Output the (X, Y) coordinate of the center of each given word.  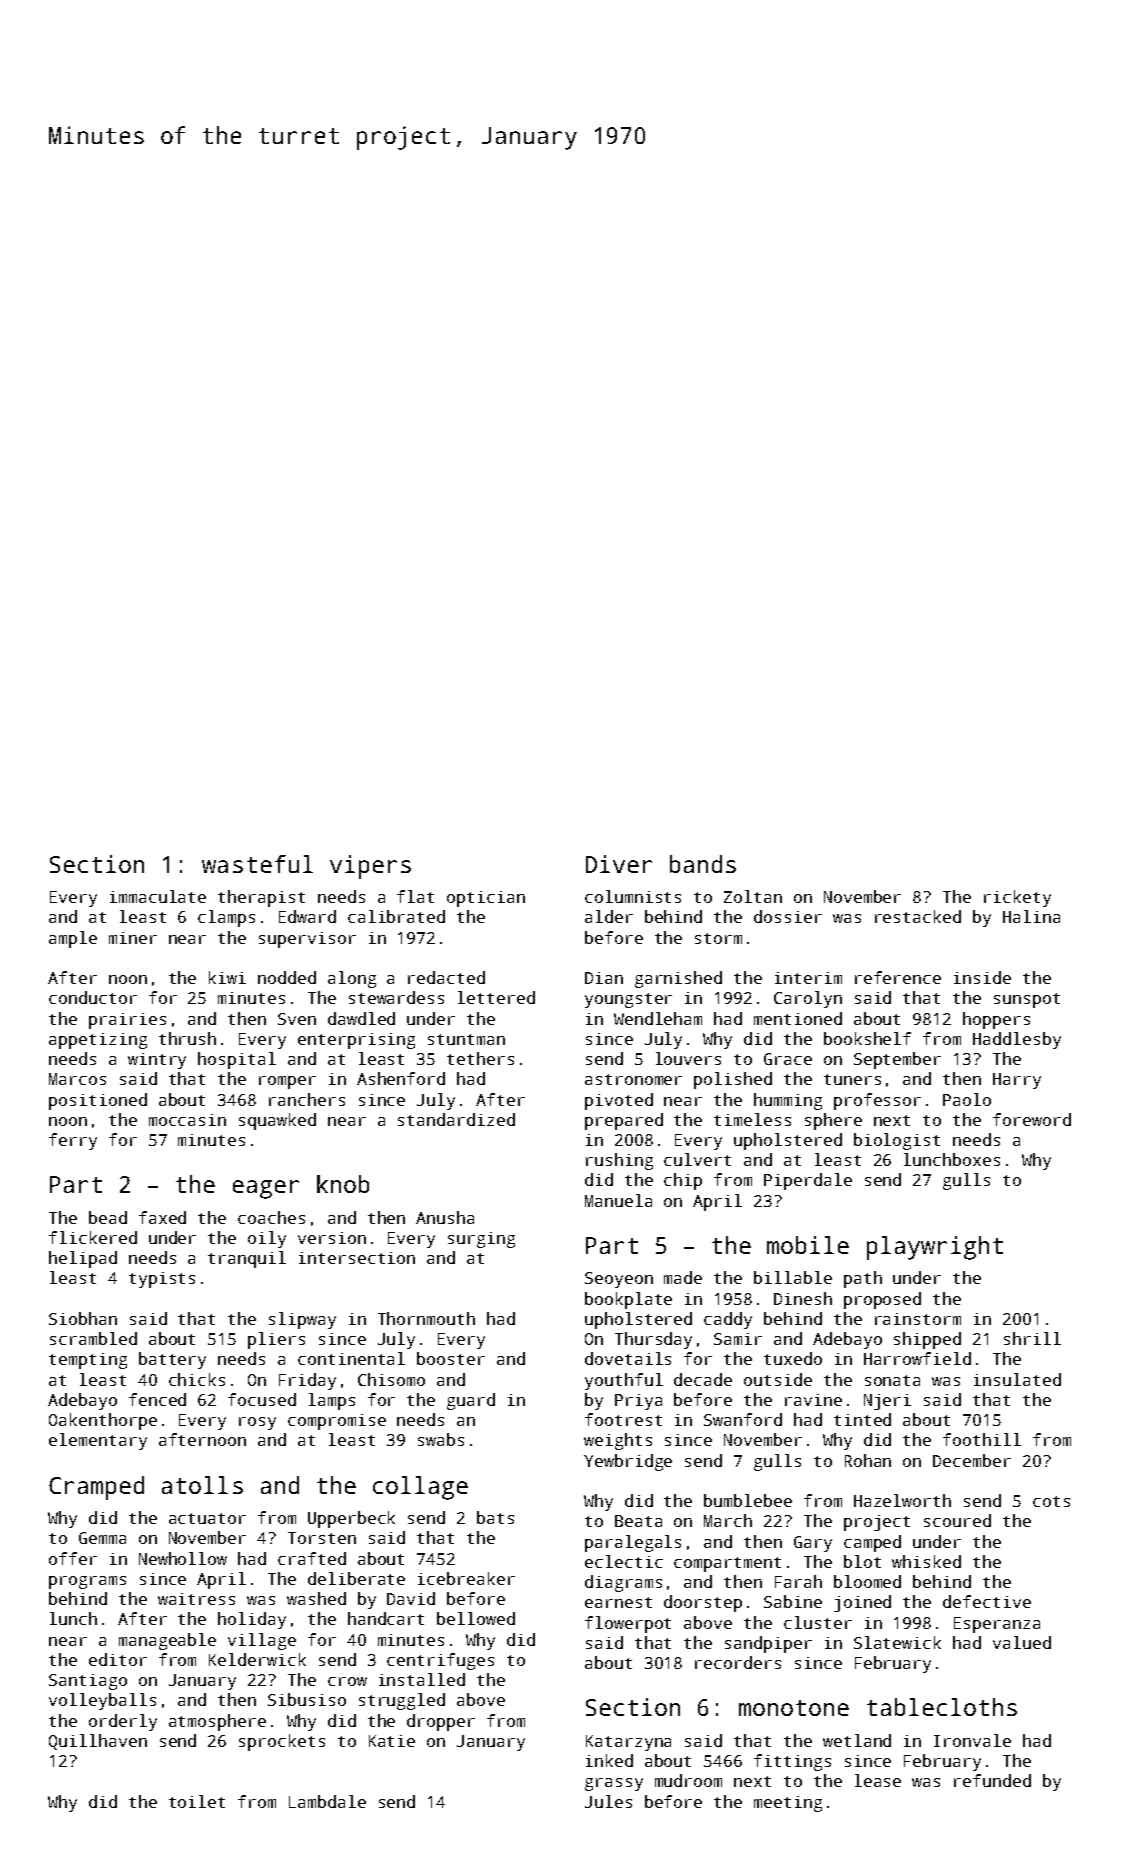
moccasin (187, 1120)
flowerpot (628, 1624)
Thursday (653, 1340)
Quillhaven (98, 1742)
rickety (1017, 898)
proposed (882, 1300)
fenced (157, 1399)
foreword (1032, 1119)
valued (1022, 1642)
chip (683, 1181)
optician (486, 899)
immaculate (158, 896)
